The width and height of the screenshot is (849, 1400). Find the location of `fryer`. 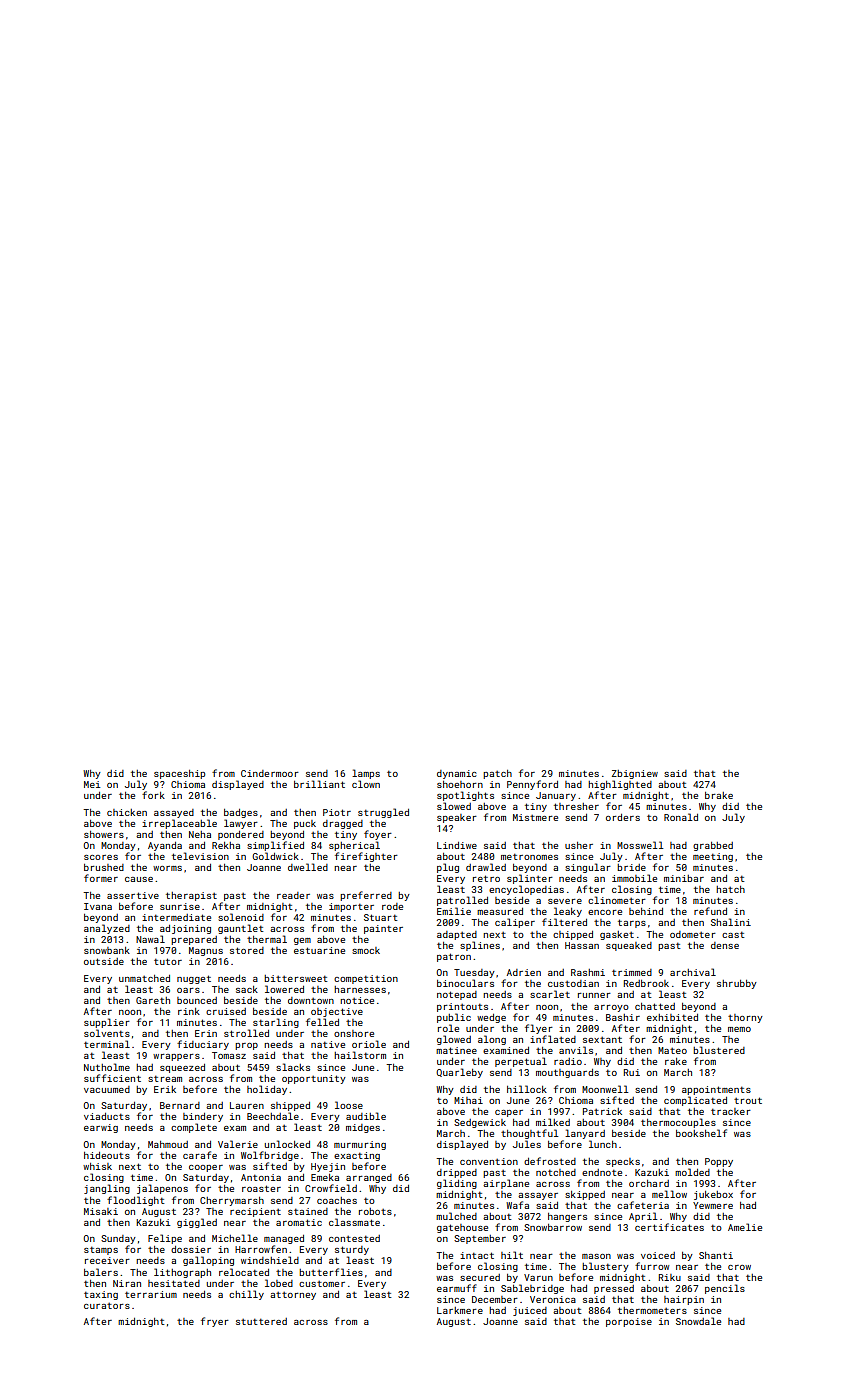

fryer is located at coordinates (215, 1322).
